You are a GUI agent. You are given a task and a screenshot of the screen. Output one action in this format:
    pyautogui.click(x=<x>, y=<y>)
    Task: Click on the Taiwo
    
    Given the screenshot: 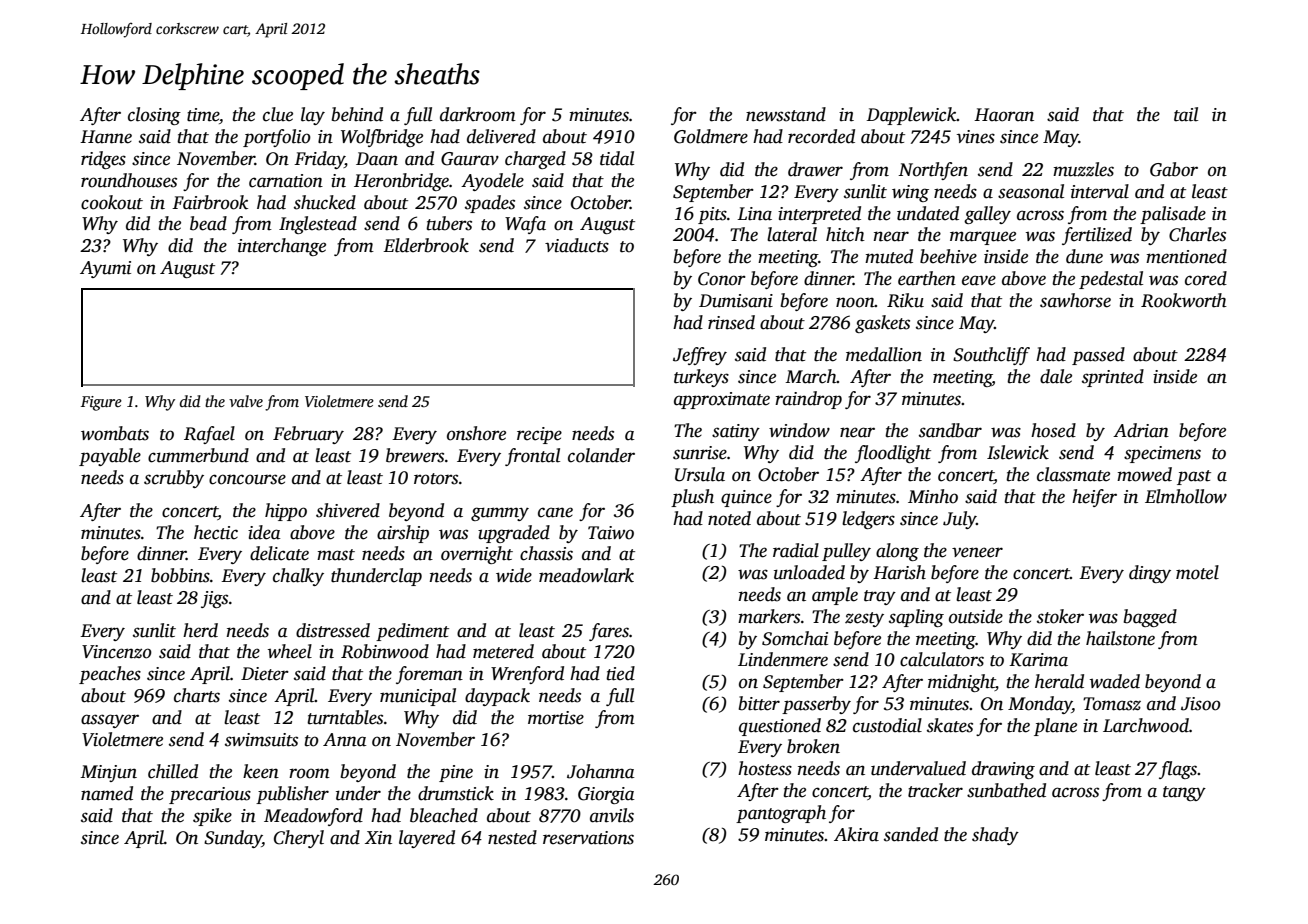 What is the action you would take?
    pyautogui.click(x=611, y=533)
